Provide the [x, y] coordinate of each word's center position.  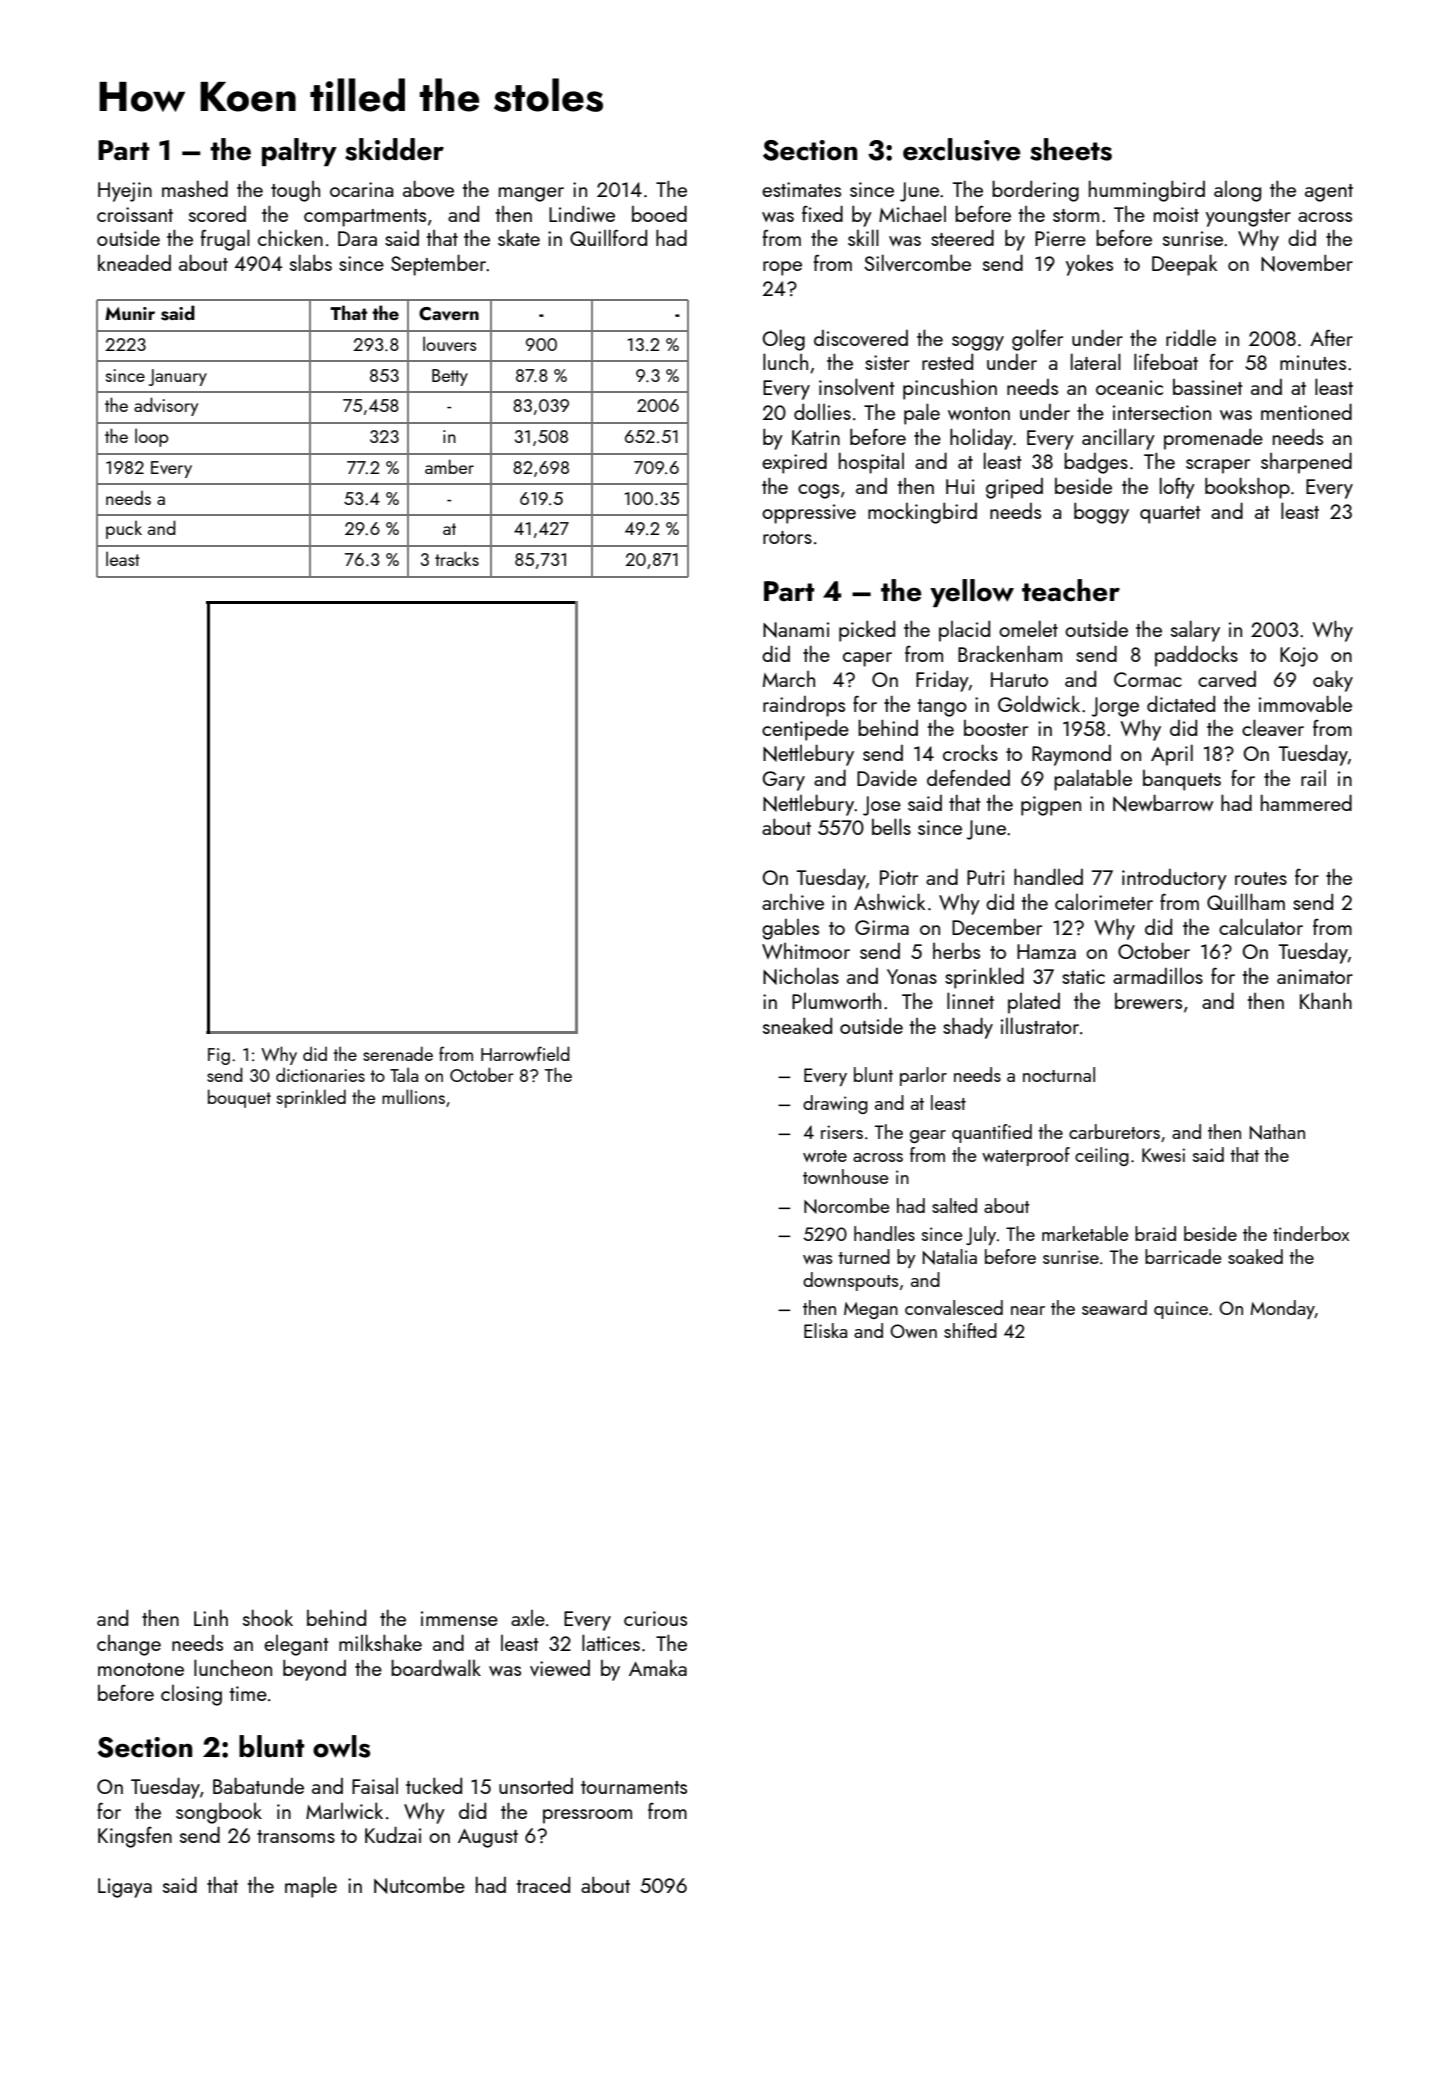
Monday [1282, 1309]
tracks [457, 558]
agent [1329, 193]
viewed [560, 1668]
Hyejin [125, 192]
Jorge [1115, 707]
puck [124, 530]
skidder [394, 149]
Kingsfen [135, 1837]
